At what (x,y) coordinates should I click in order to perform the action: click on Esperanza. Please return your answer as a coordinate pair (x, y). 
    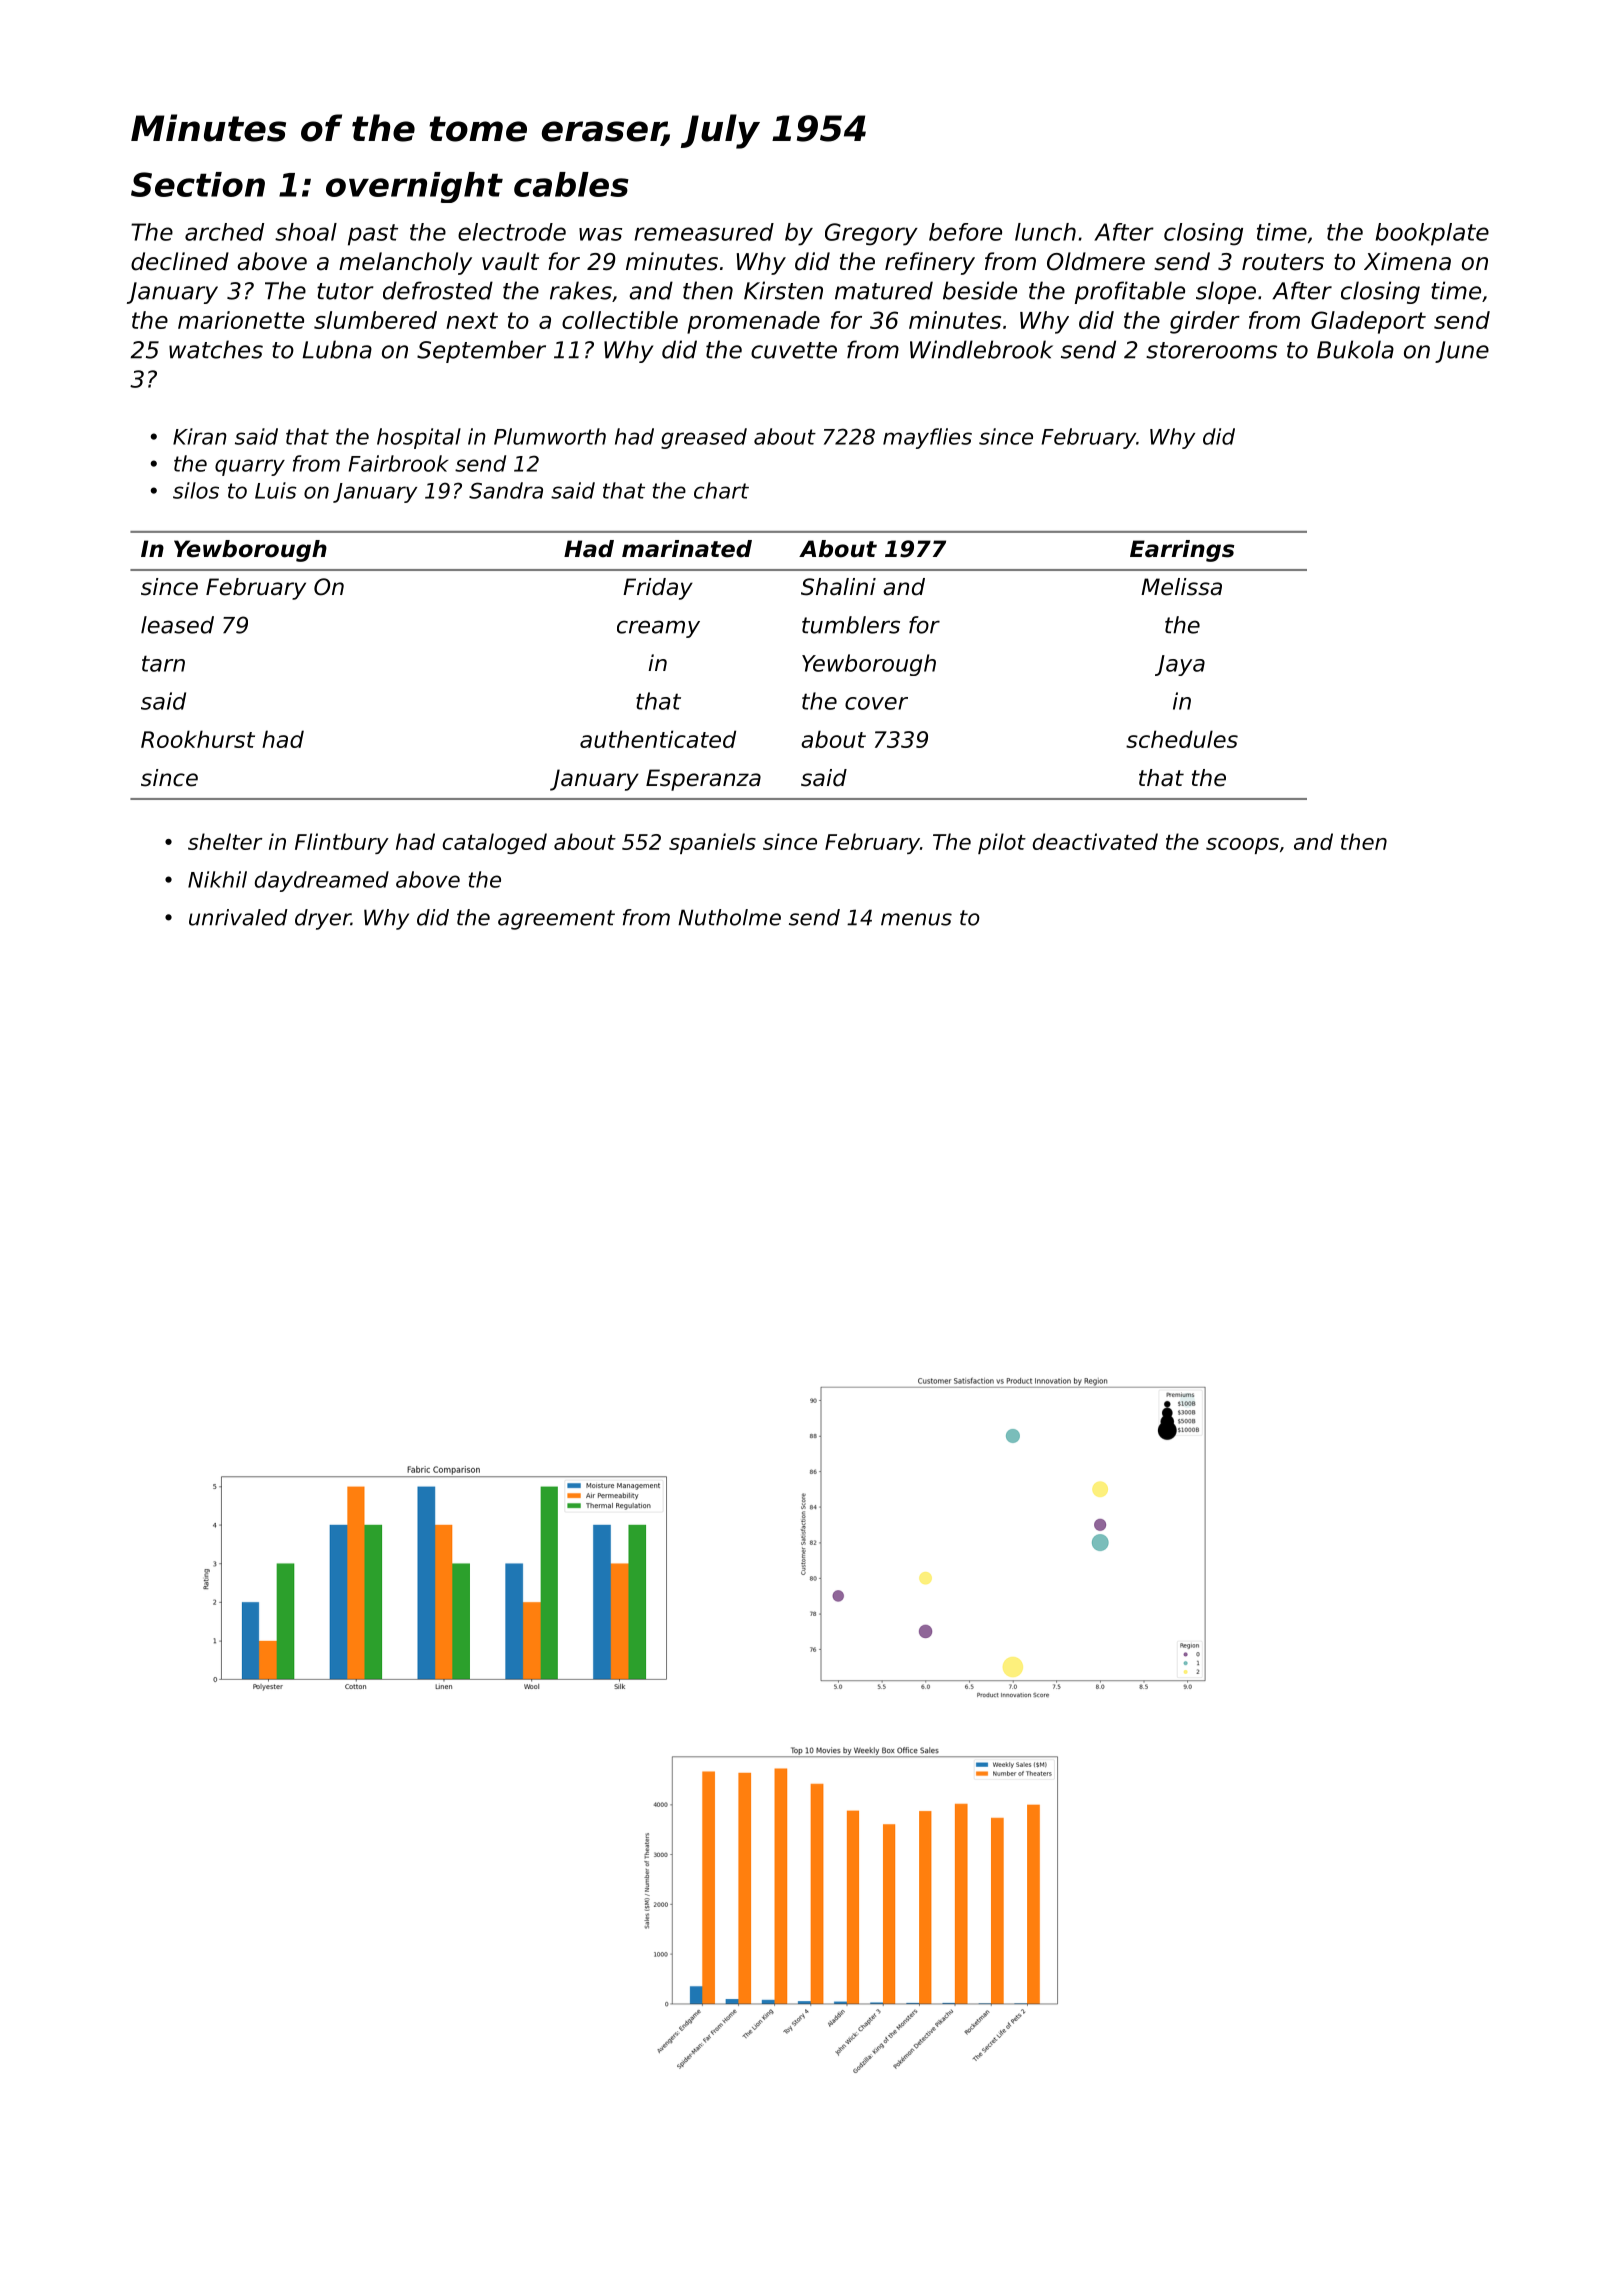
    Looking at the image, I should click on (703, 780).
